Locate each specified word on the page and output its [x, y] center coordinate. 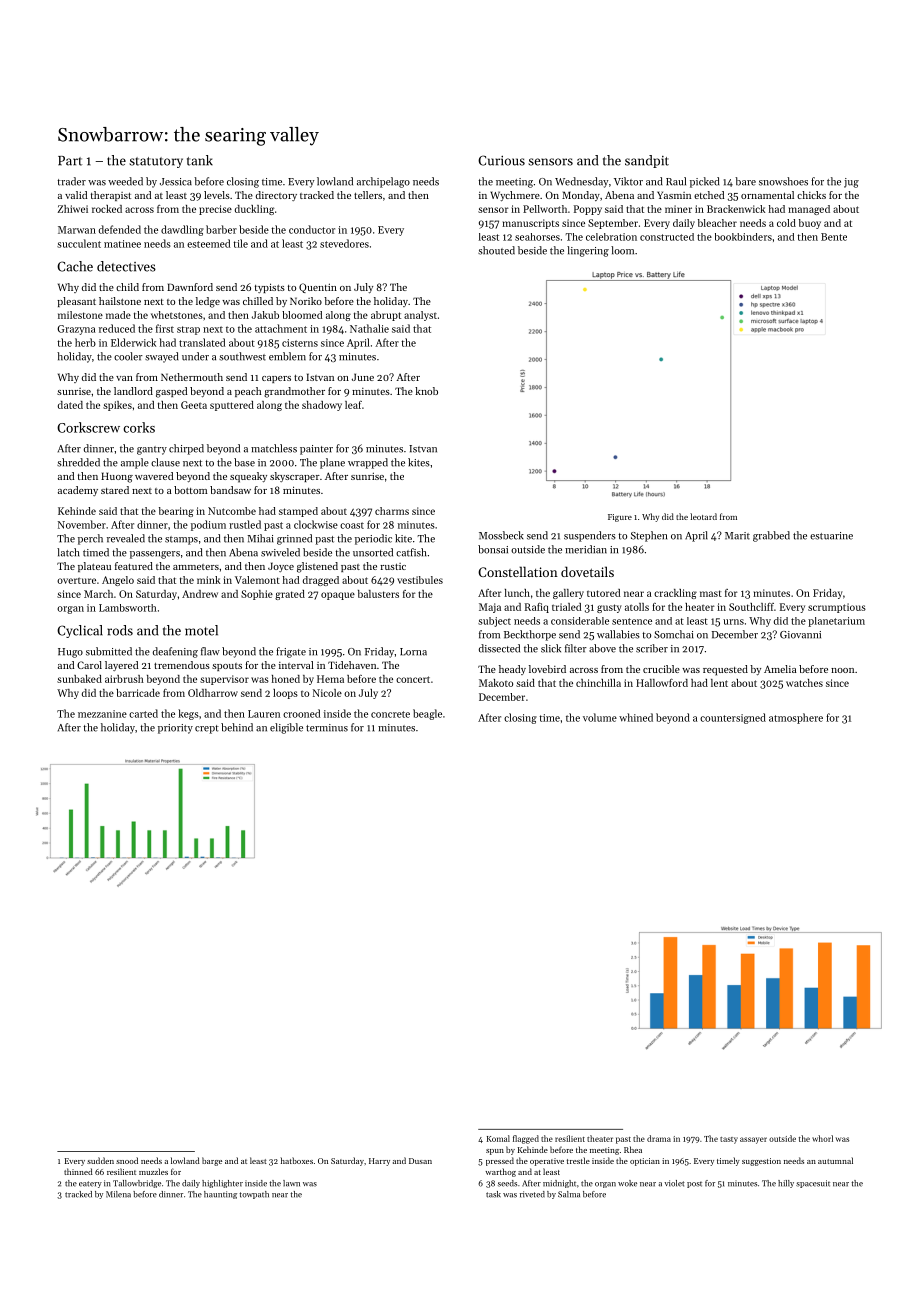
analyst [420, 316]
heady [512, 670]
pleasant [76, 302]
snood [127, 1160]
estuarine [831, 536]
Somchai [674, 634]
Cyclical [80, 631]
